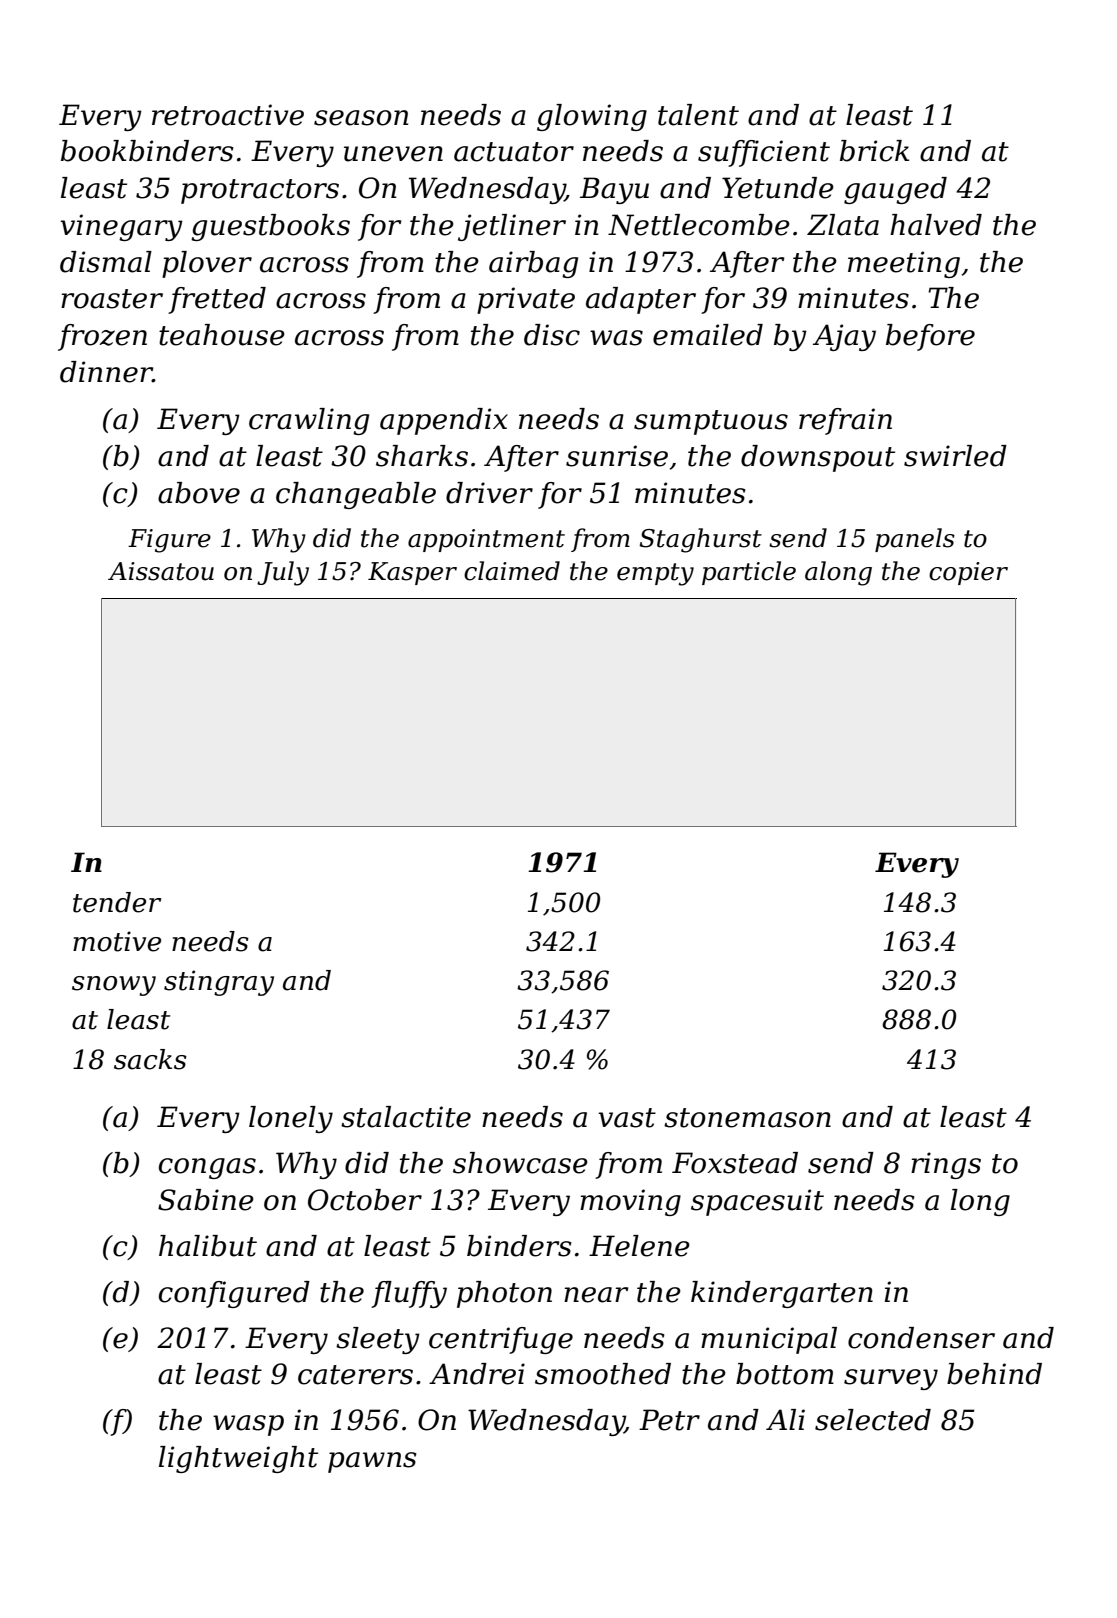 This screenshot has width=1117, height=1618. Describe the element at coordinates (627, 1118) in the screenshot. I see `vast` at that location.
